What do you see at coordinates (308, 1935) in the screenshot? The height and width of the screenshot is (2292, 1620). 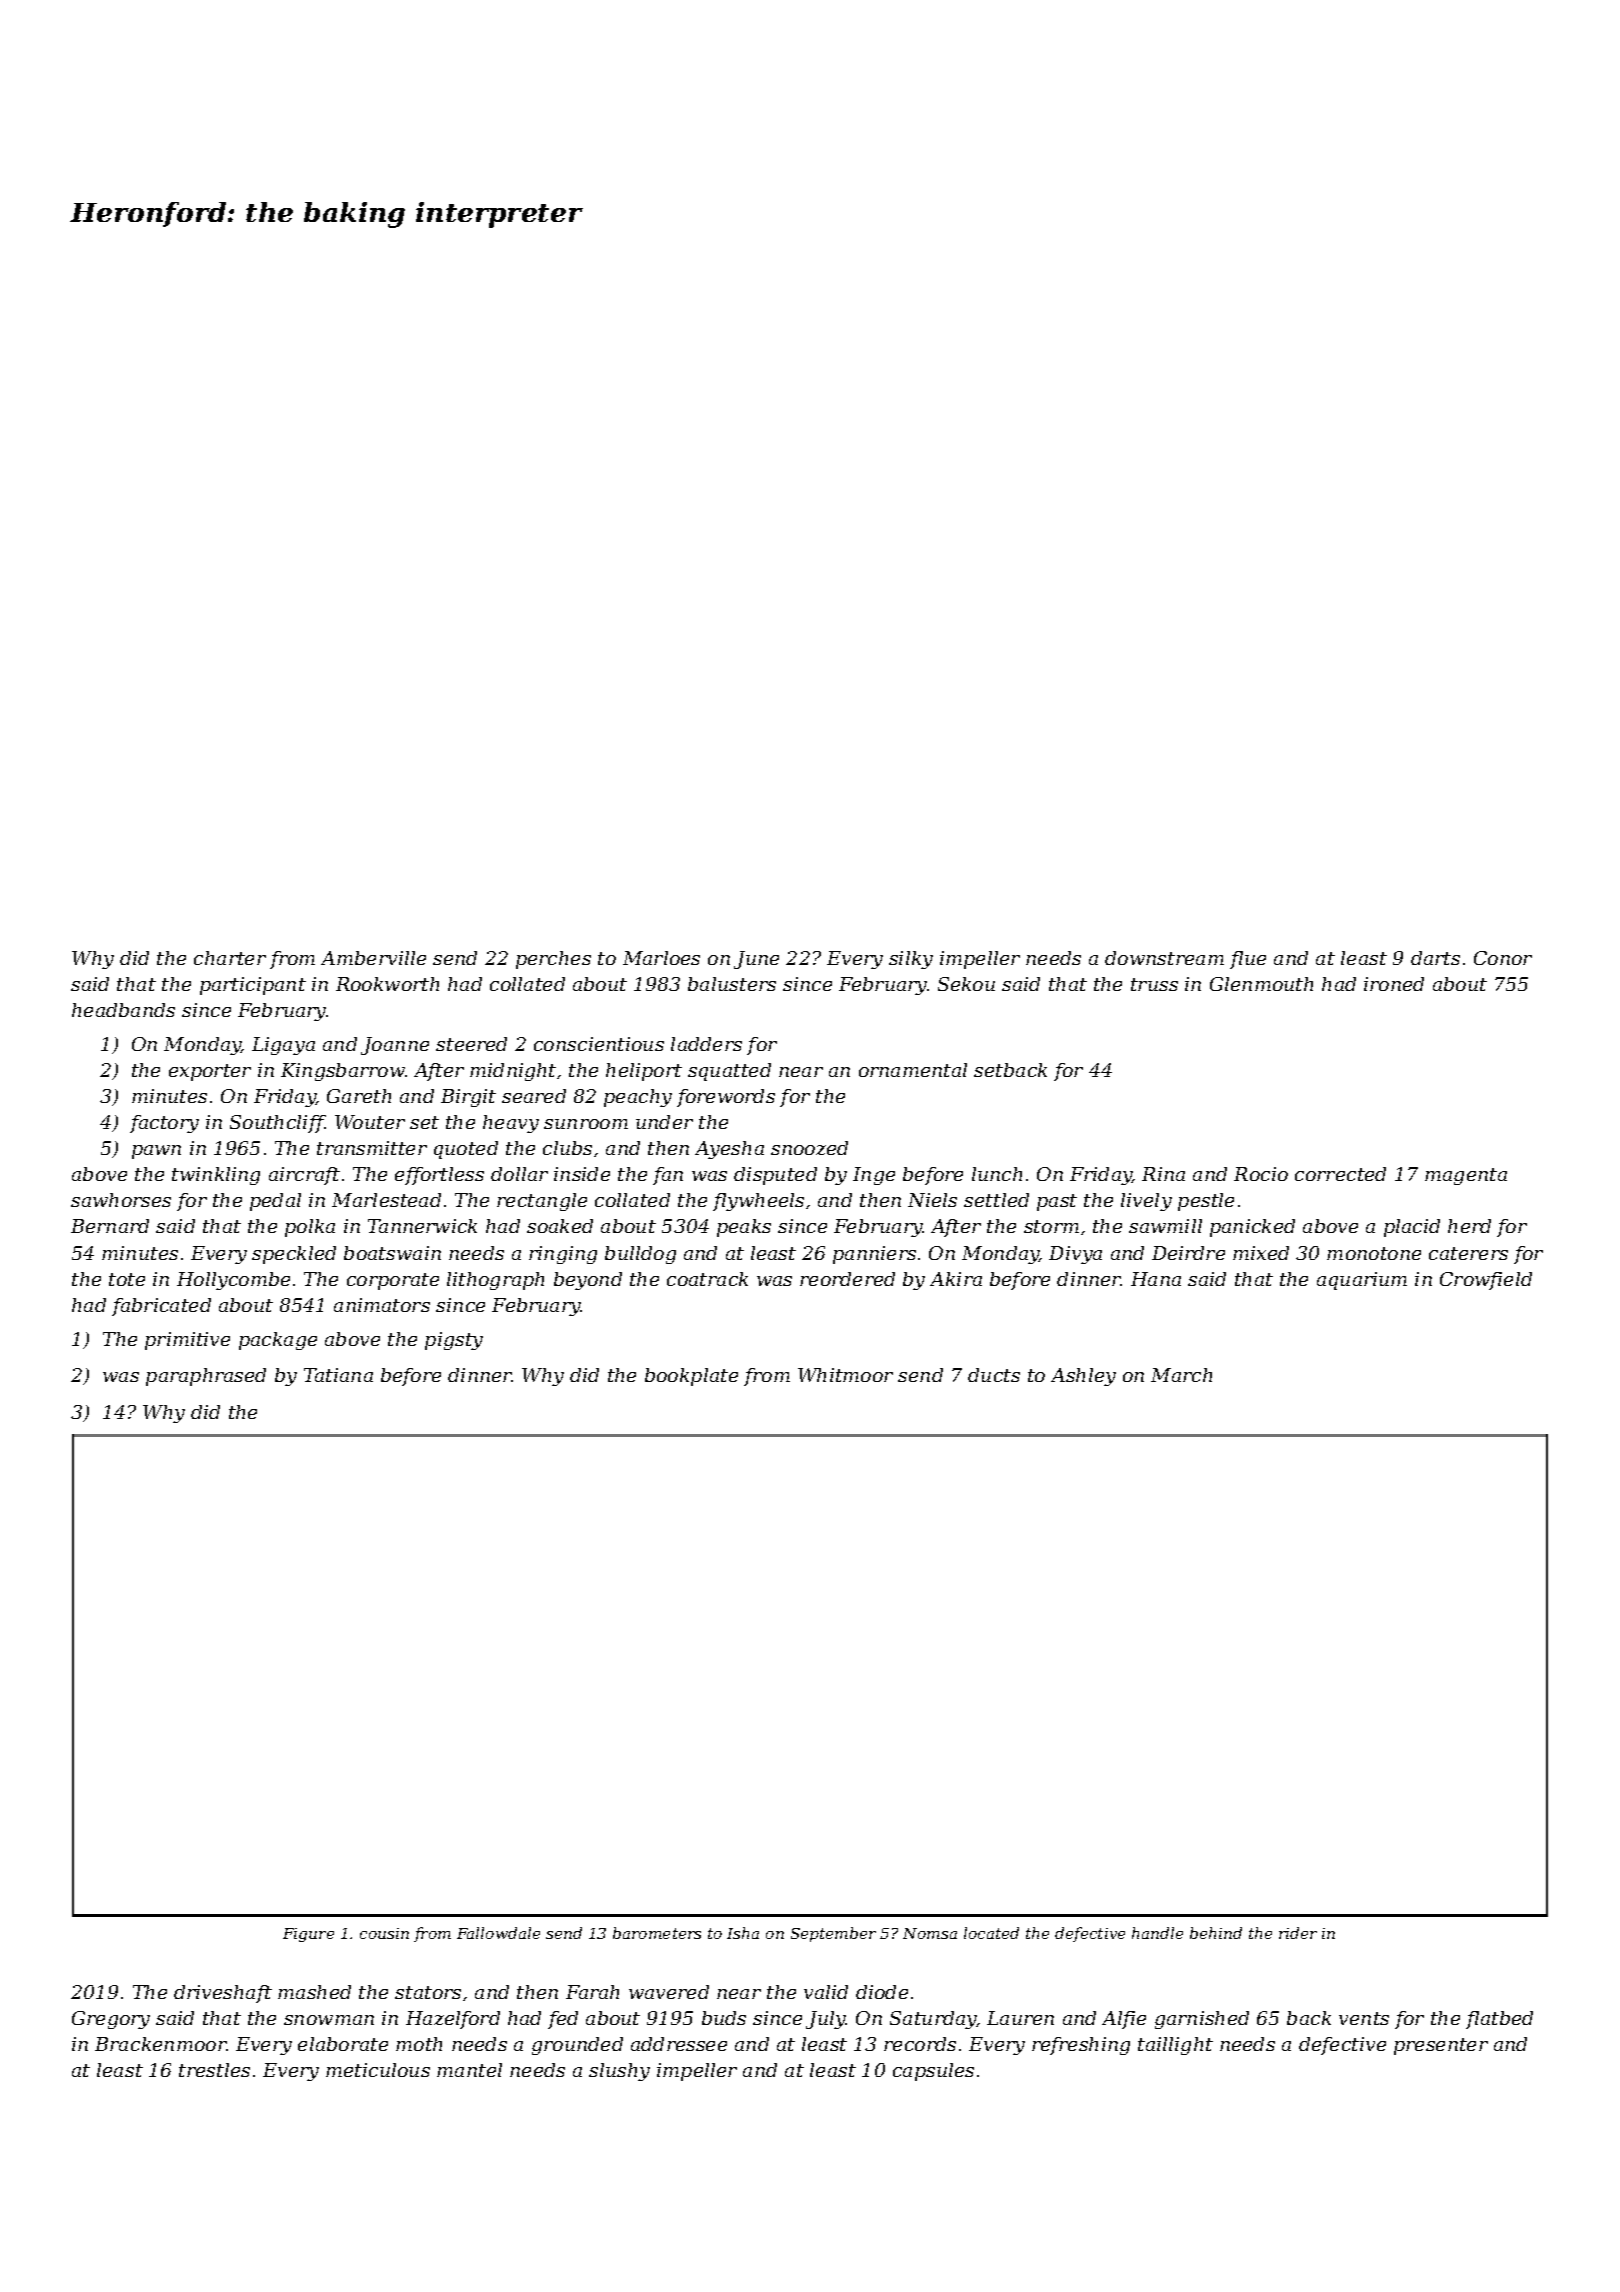 I see `Figure` at bounding box center [308, 1935].
